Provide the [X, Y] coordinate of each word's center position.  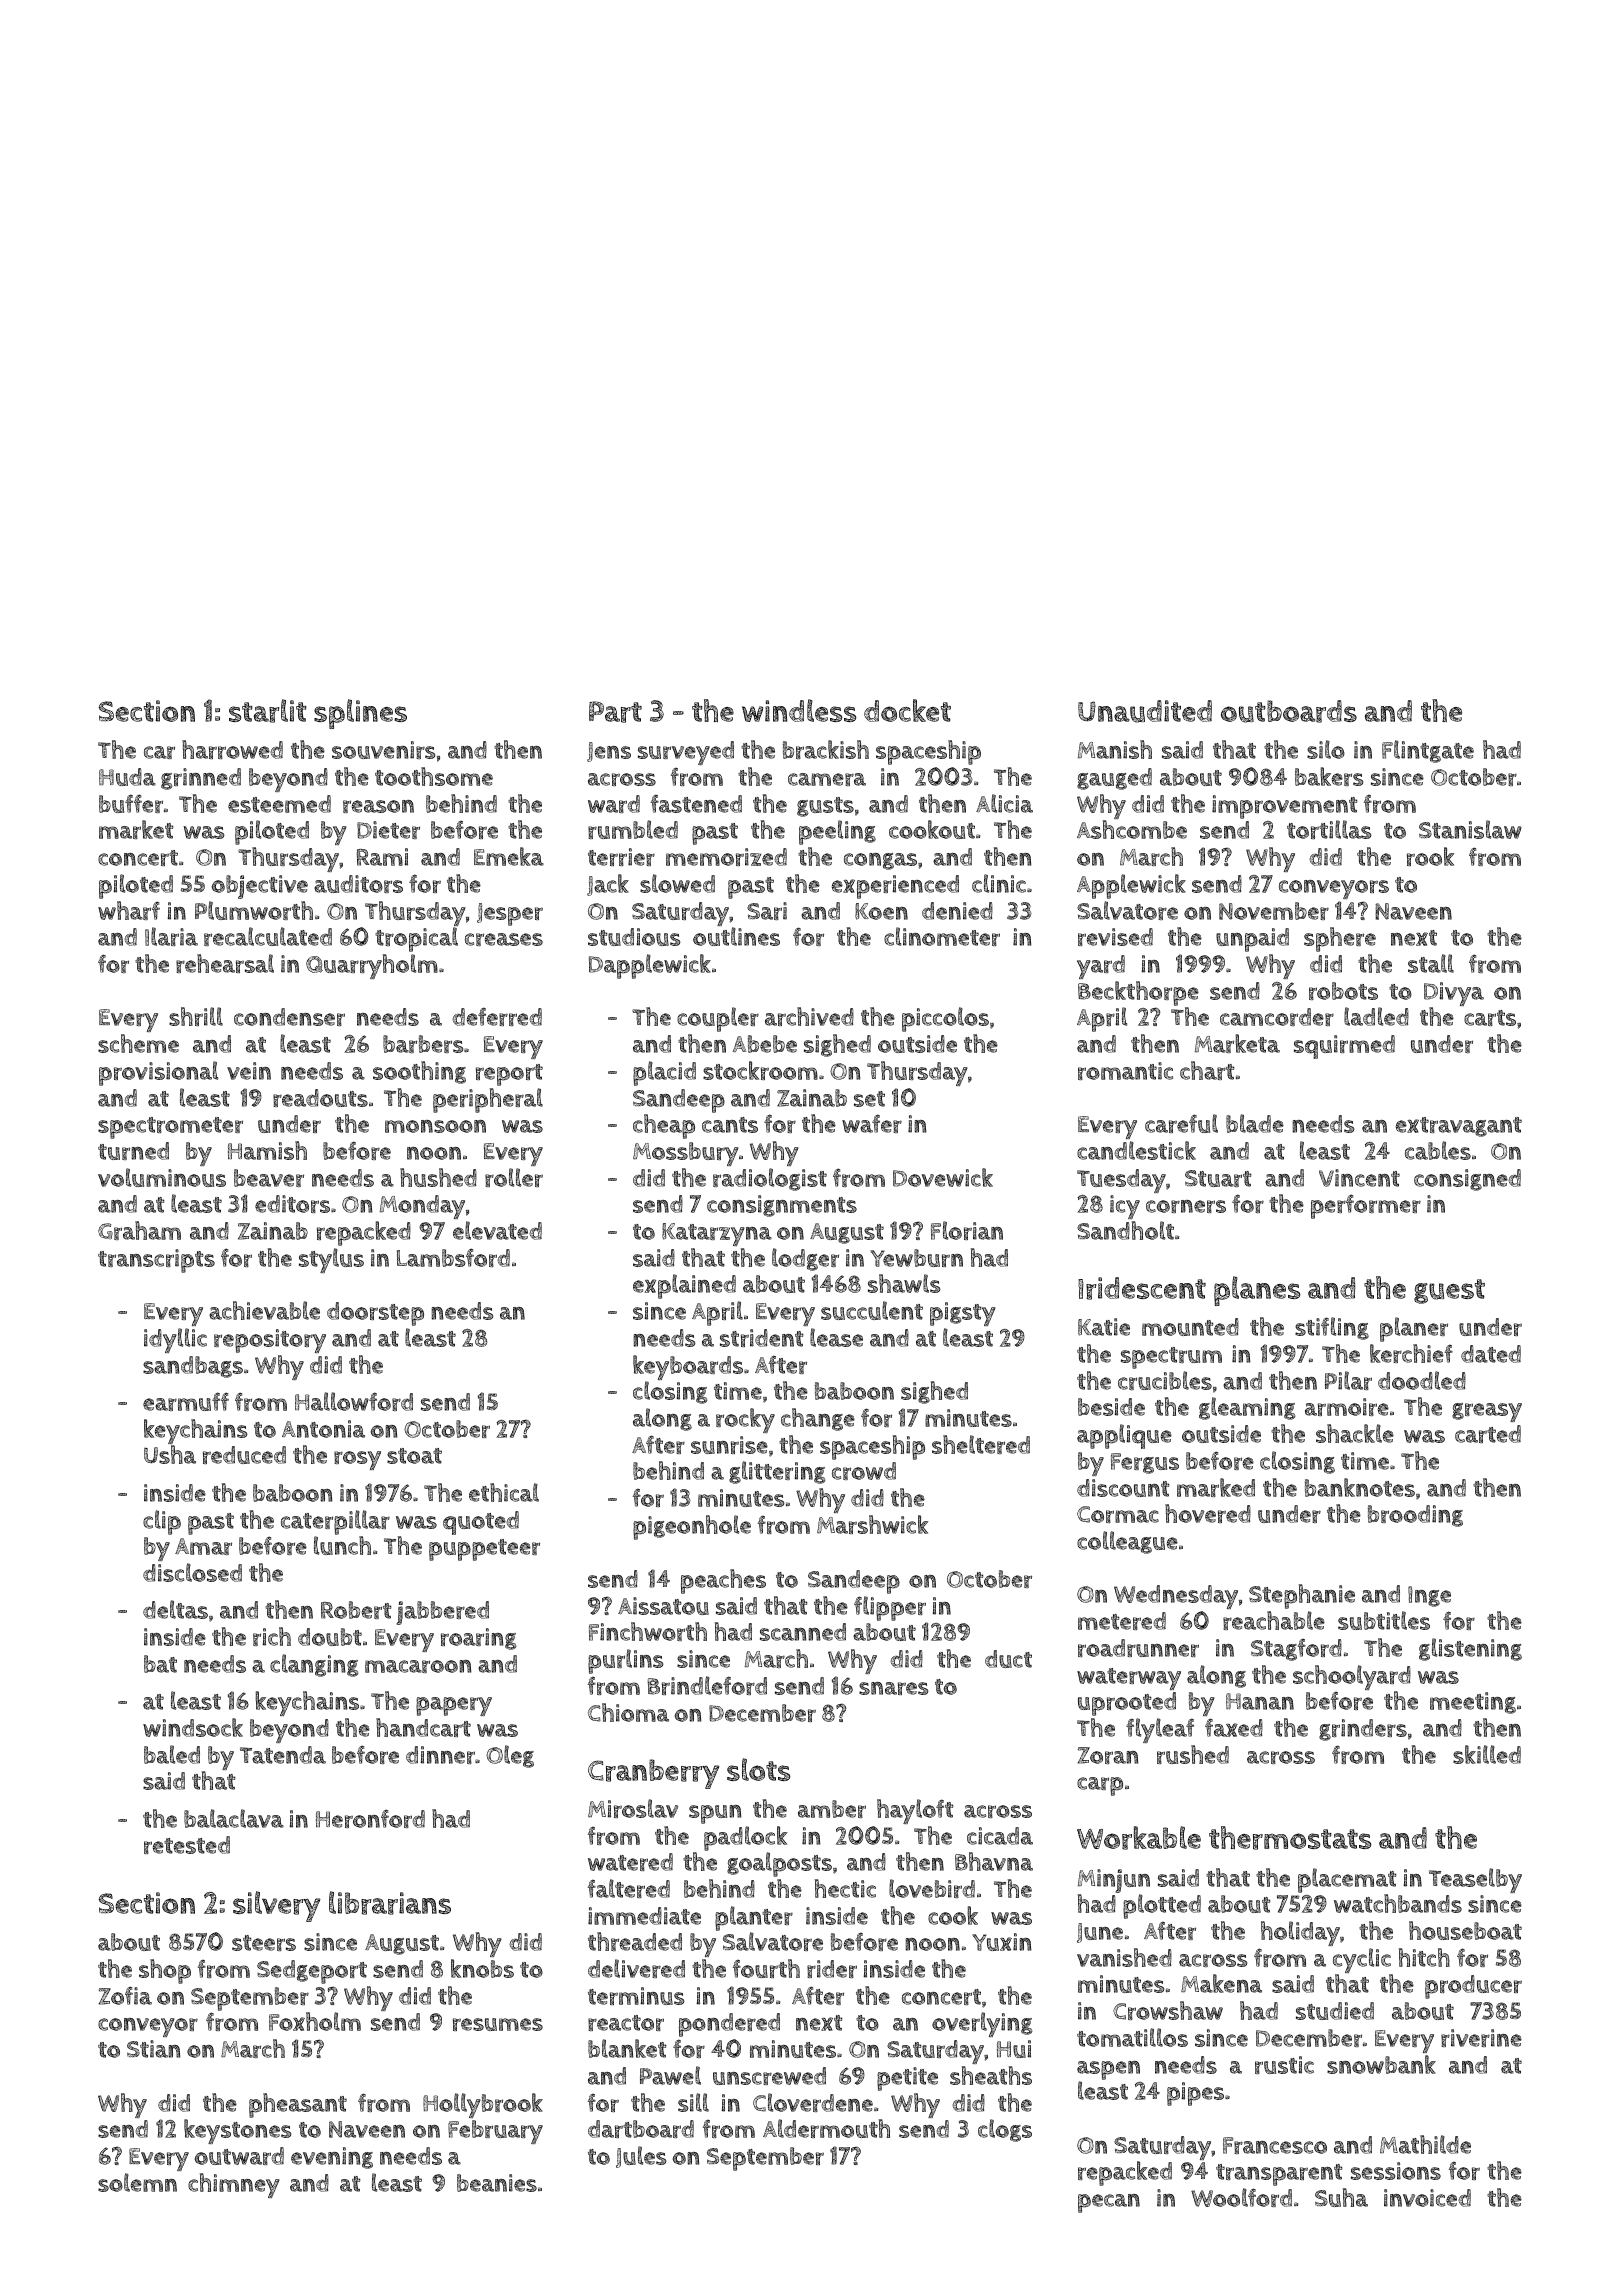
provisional [158, 1073]
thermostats [1290, 1838]
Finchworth [648, 1631]
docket [907, 710]
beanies [497, 2183]
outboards [1289, 711]
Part [615, 712]
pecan [1109, 2203]
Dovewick [943, 1177]
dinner [440, 1755]
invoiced [1427, 2198]
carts [1490, 1018]
